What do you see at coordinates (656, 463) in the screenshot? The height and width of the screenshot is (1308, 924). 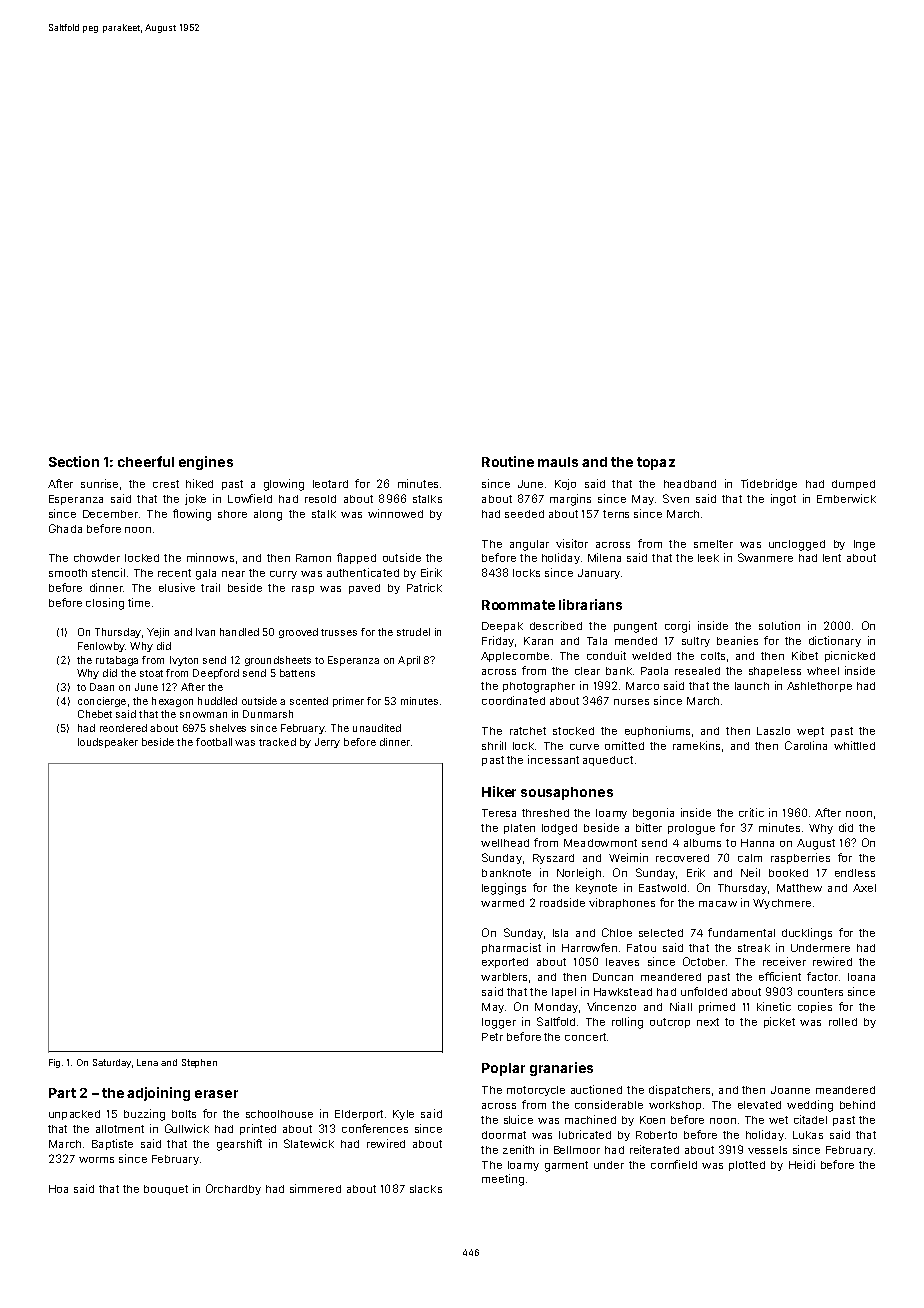 I see `topaz` at bounding box center [656, 463].
